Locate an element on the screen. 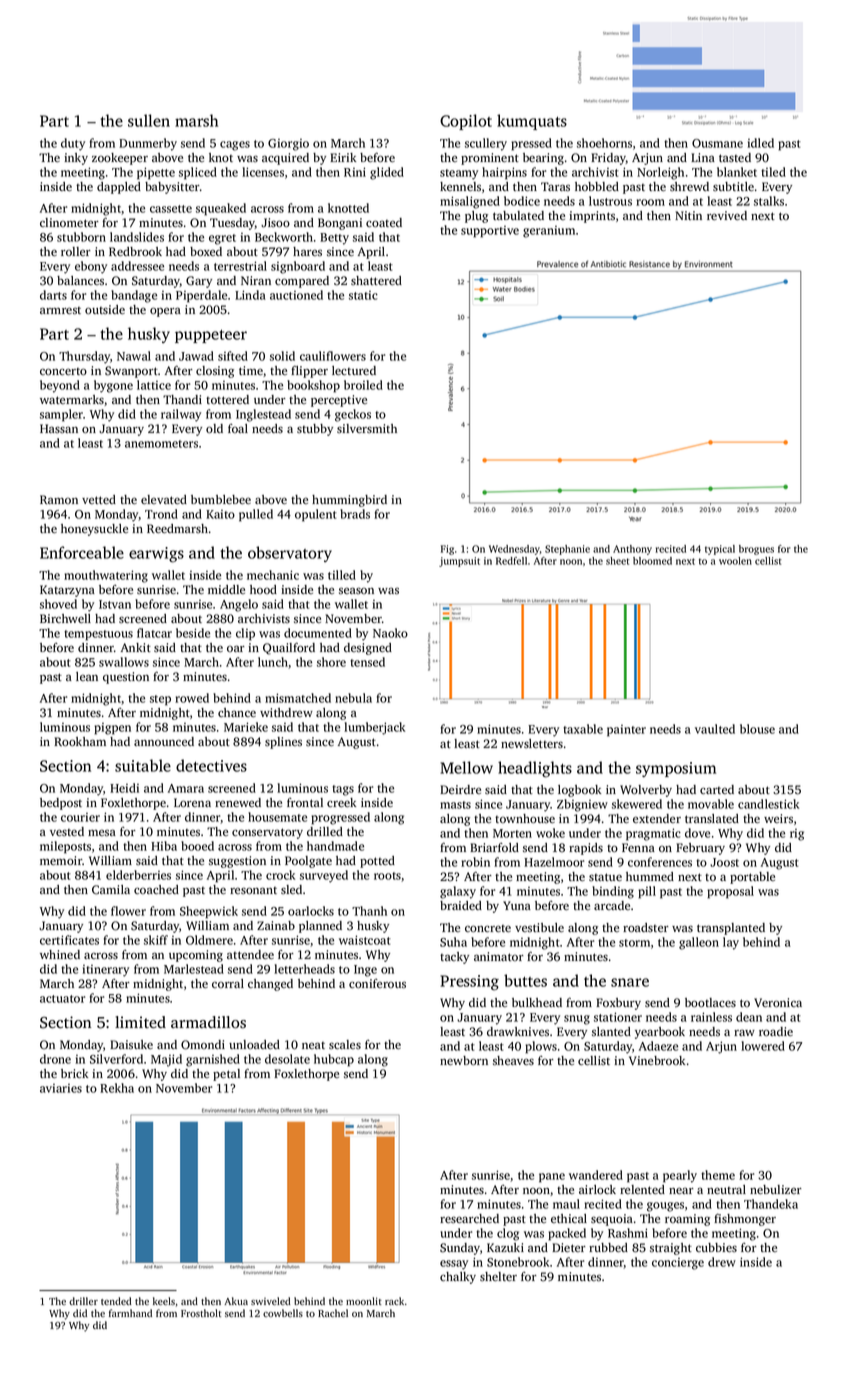 The width and height of the screenshot is (849, 1400). newsletters is located at coordinates (532, 743).
